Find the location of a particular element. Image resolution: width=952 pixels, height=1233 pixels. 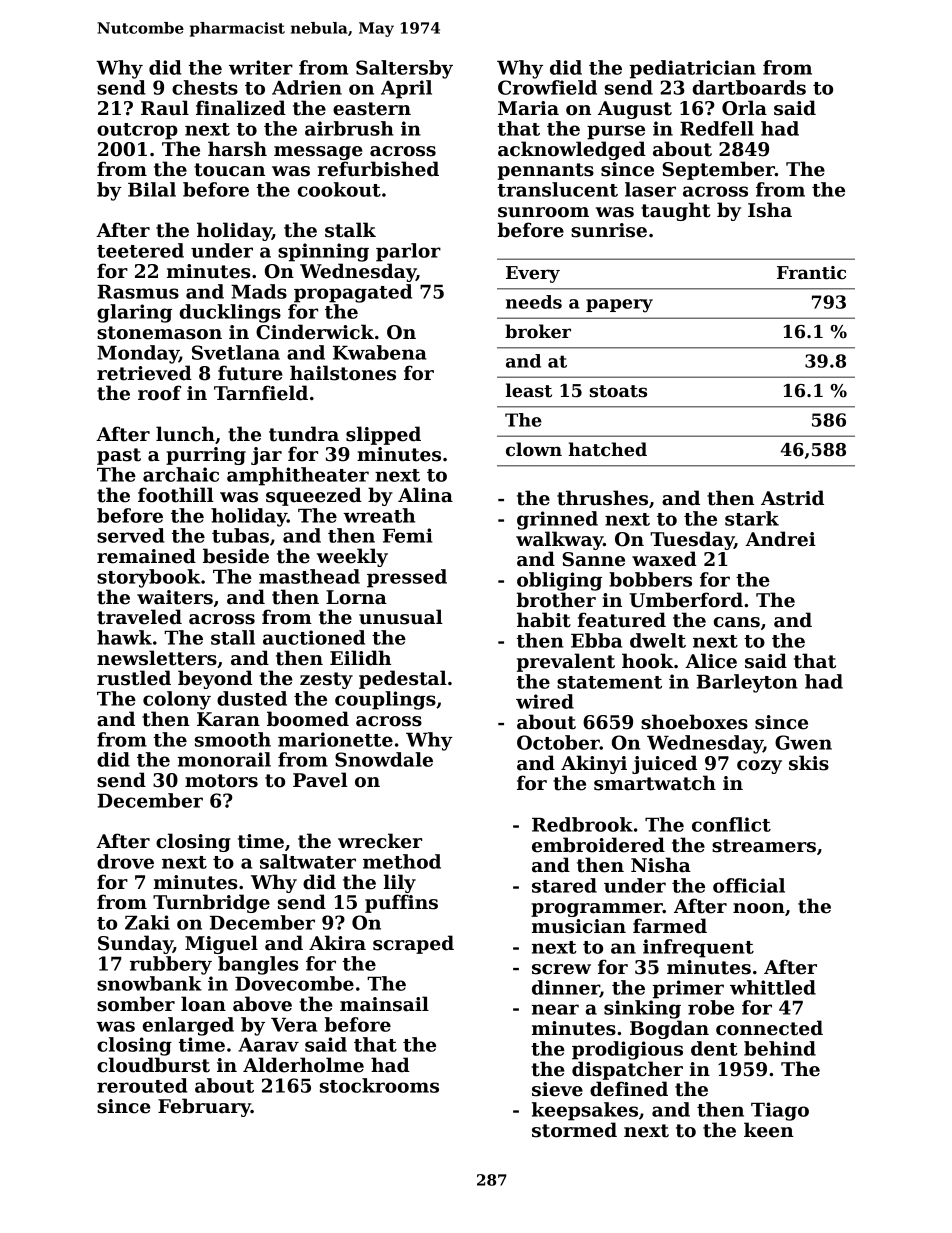

near is located at coordinates (555, 1009).
